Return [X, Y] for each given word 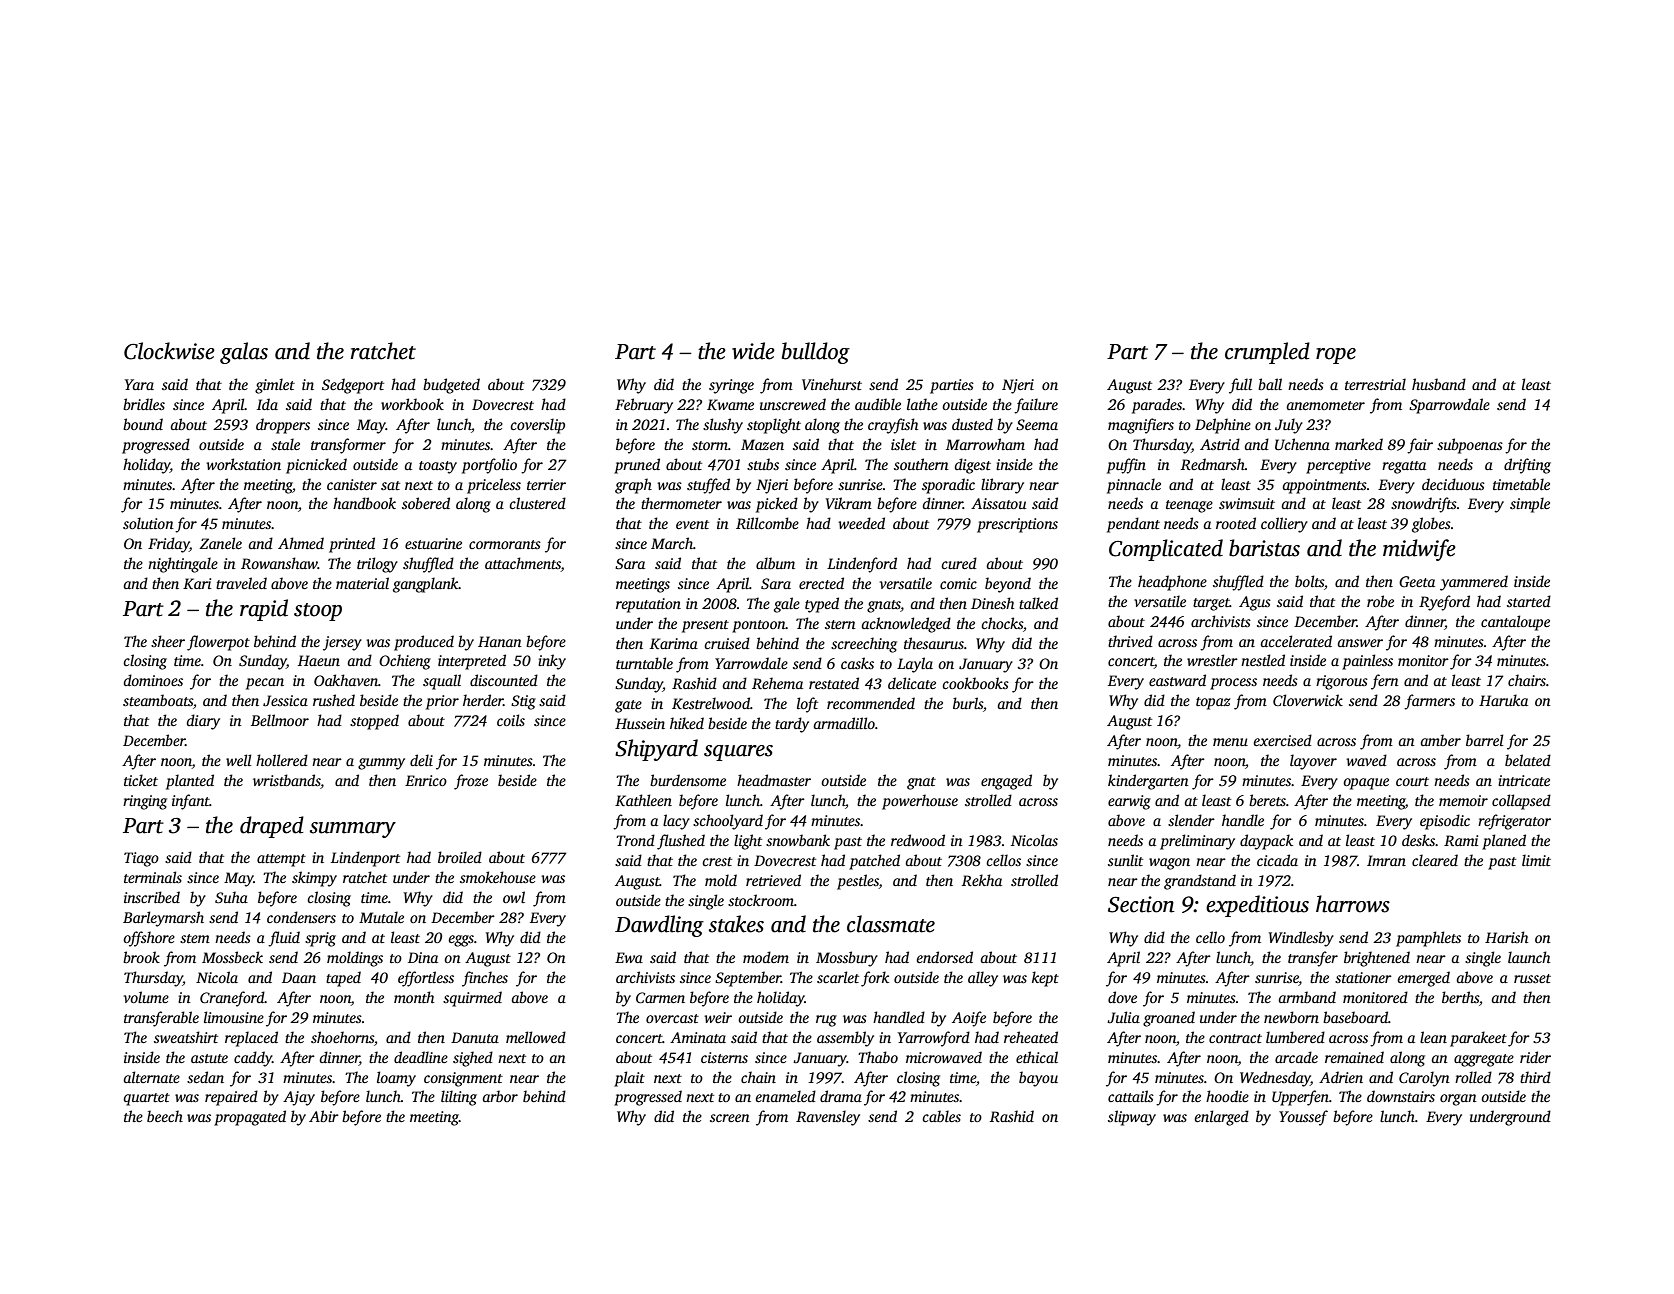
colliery [1284, 525]
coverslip [537, 426]
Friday [169, 545]
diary [203, 722]
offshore [149, 939]
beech [165, 1116]
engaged [1006, 782]
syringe [731, 386]
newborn [1291, 1017]
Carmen [660, 997]
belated [1528, 760]
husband [1439, 384]
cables [941, 1116]
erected [821, 583]
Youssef [1303, 1118]
